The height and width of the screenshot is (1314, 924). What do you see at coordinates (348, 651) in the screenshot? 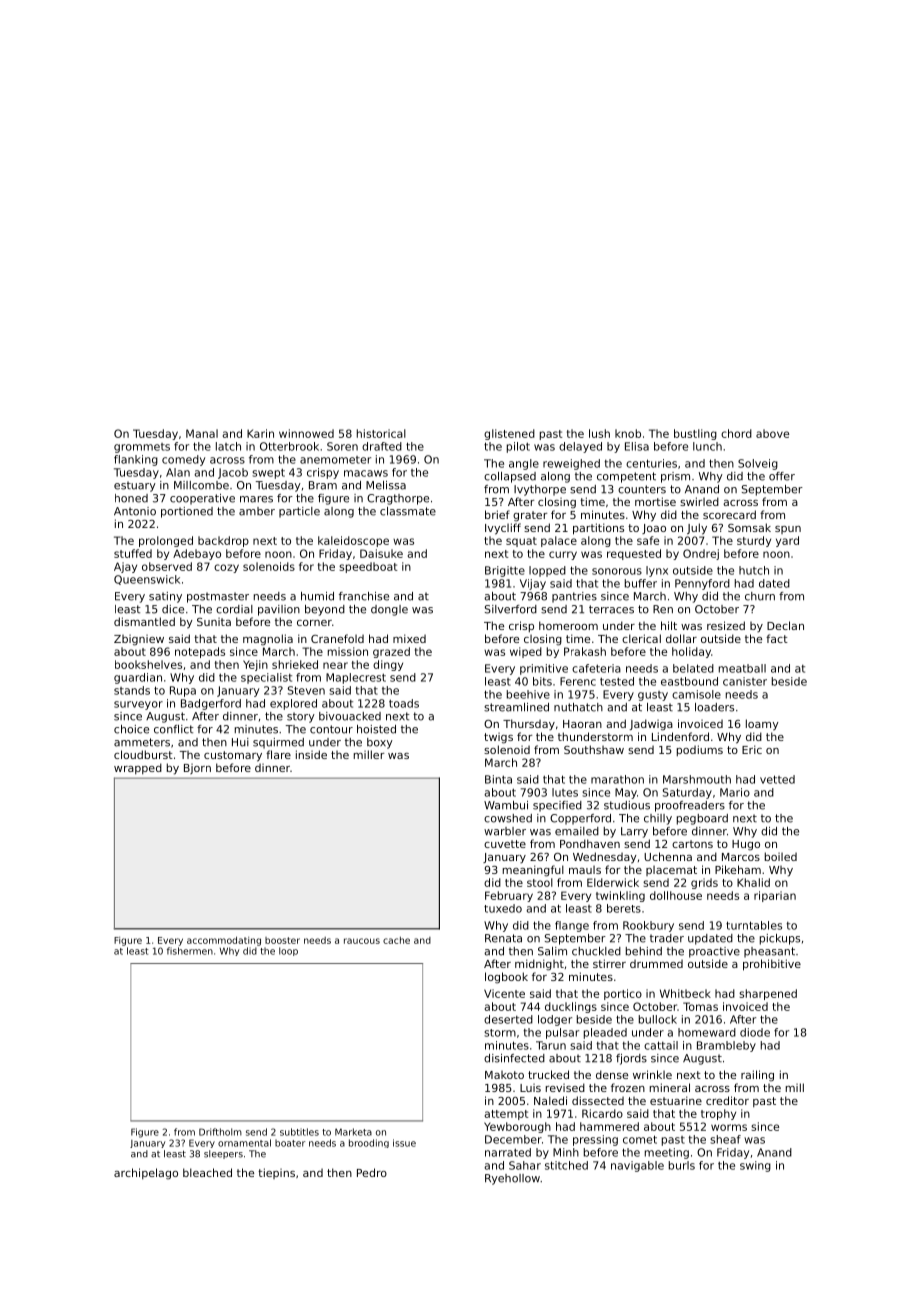
I see `mission` at bounding box center [348, 651].
